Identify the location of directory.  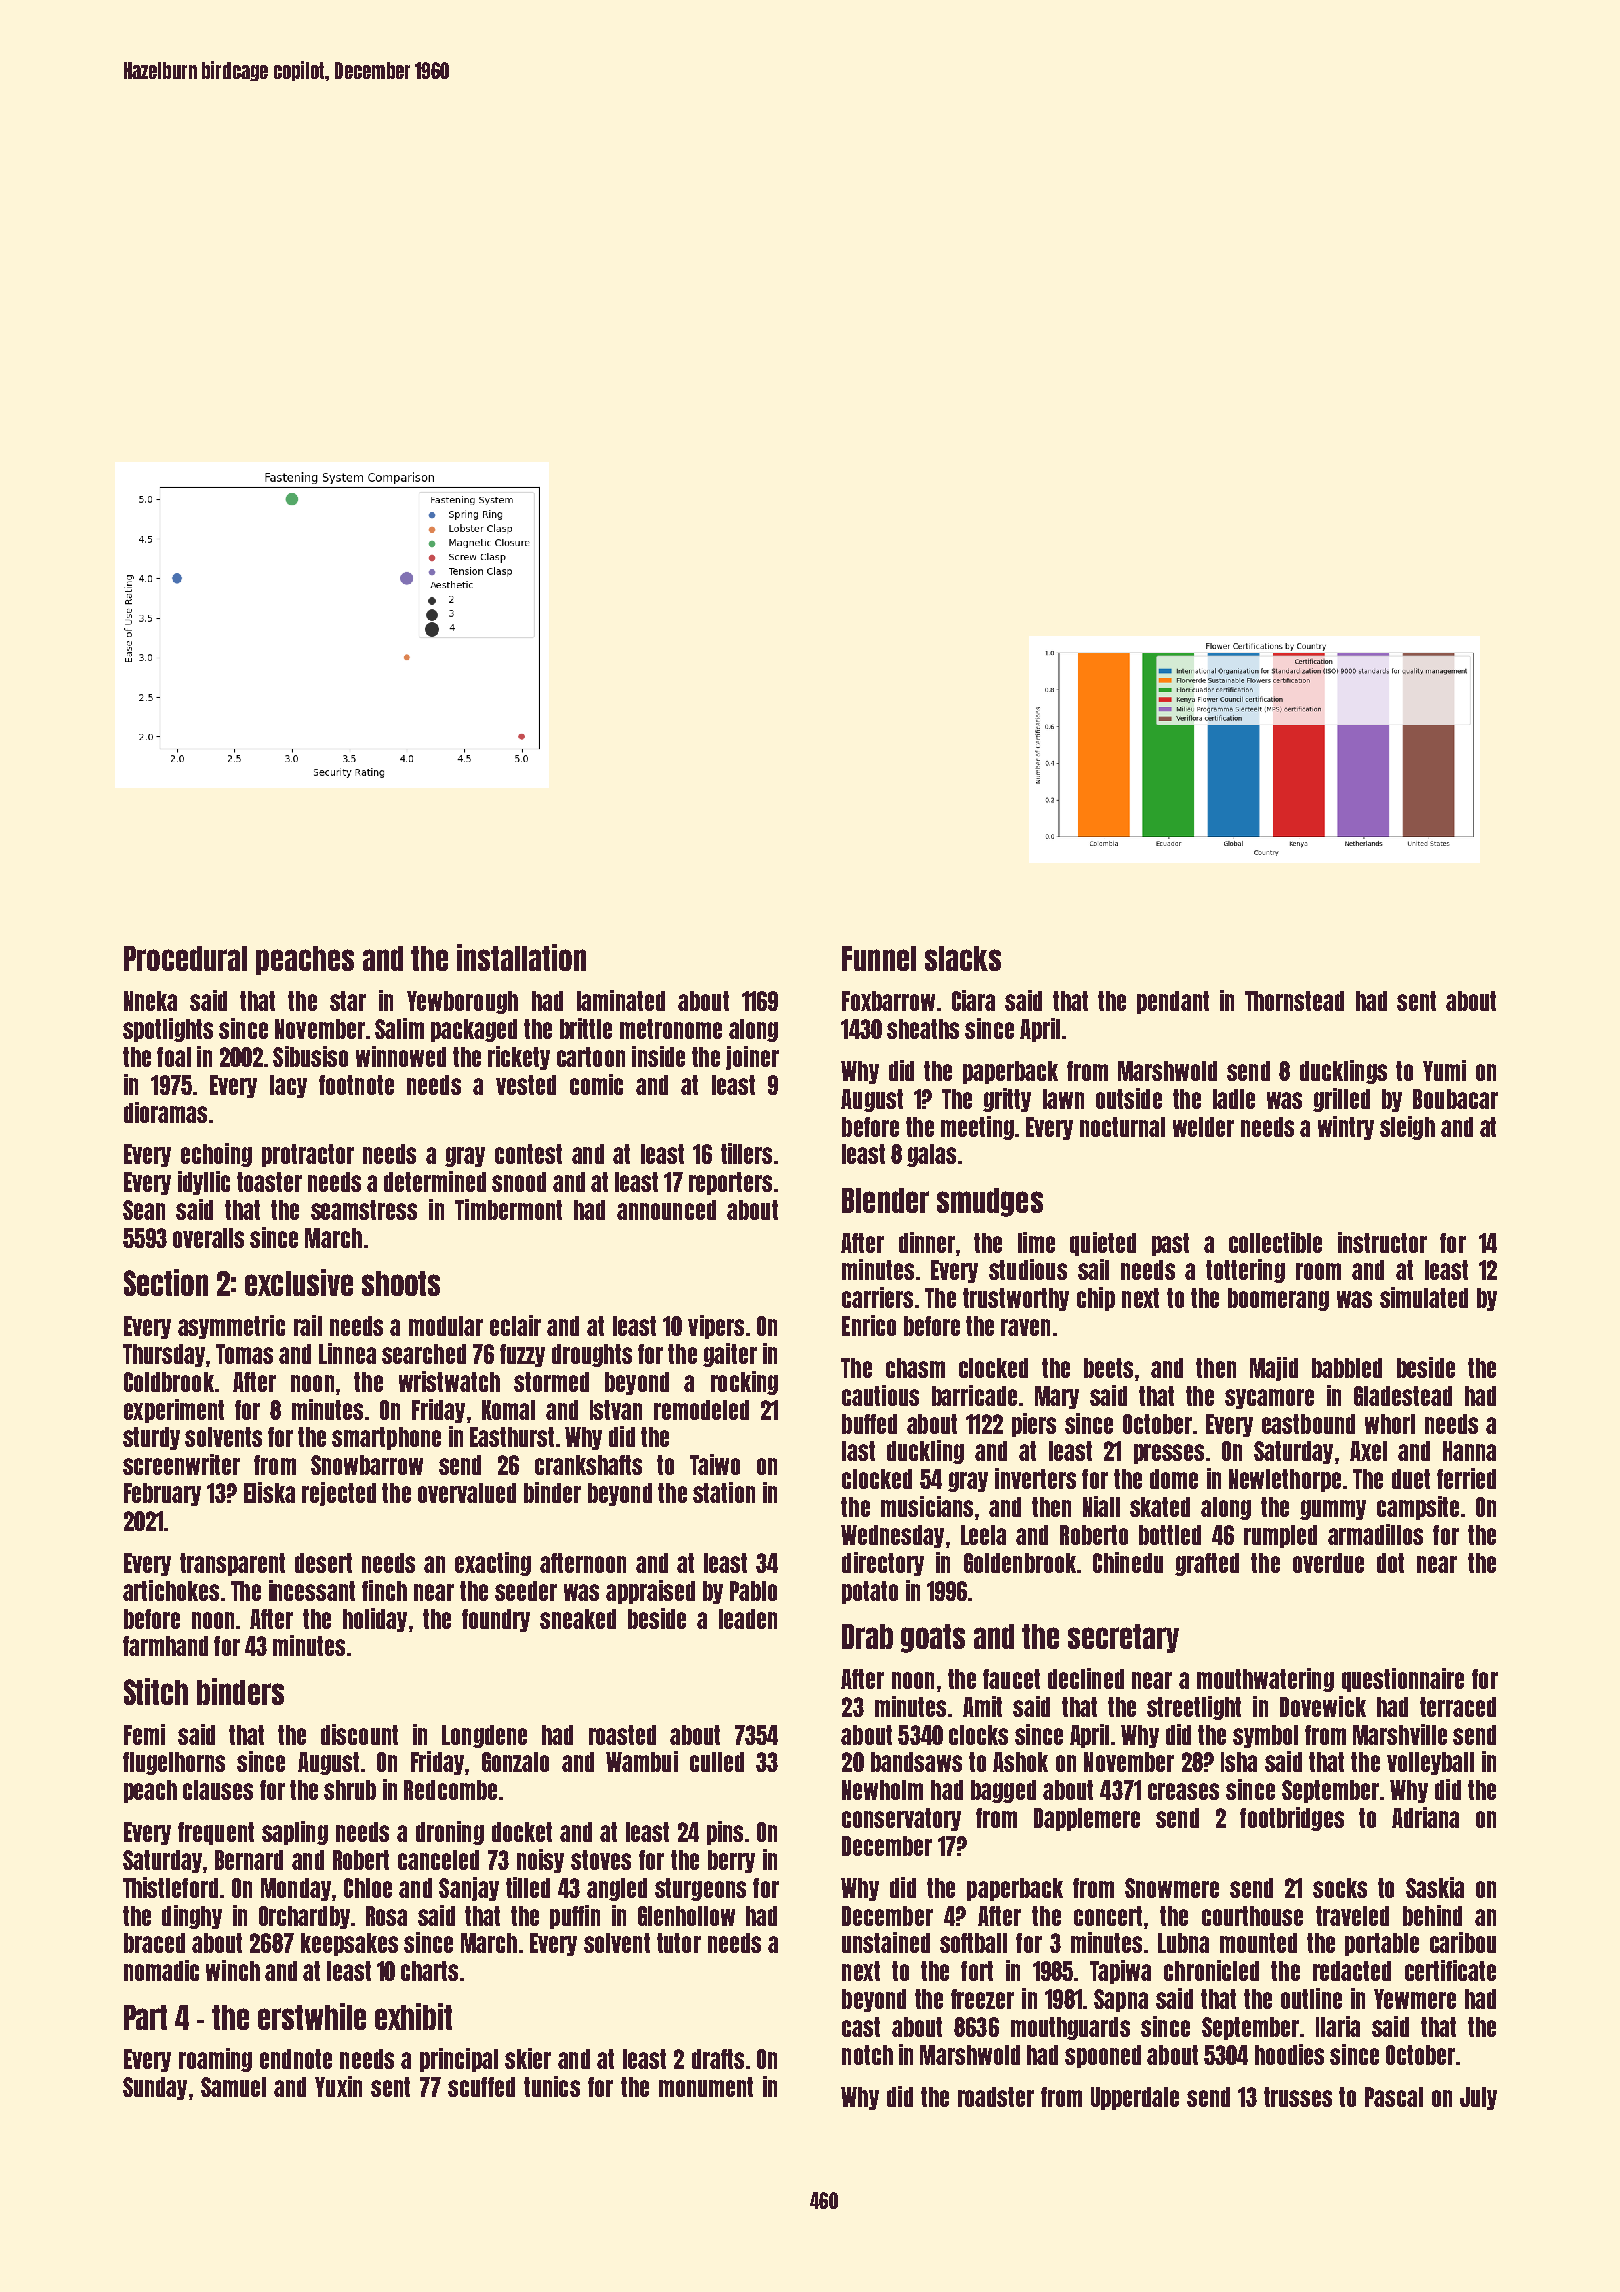
(883, 1564).
